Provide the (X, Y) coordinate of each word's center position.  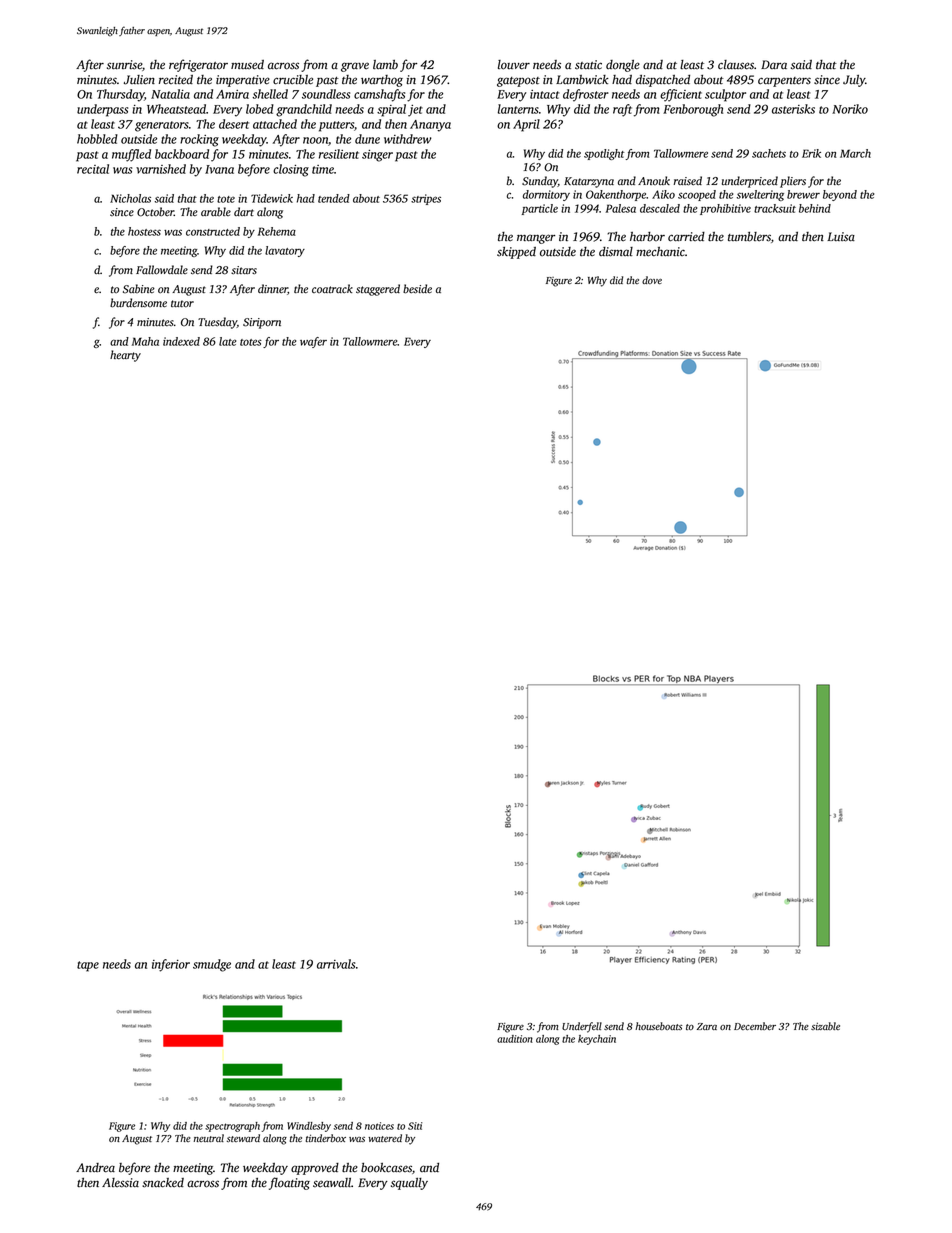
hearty (125, 356)
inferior (171, 965)
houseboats (658, 1026)
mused (247, 65)
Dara (774, 64)
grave (355, 67)
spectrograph (232, 1127)
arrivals (336, 964)
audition (515, 1039)
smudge (212, 965)
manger (536, 239)
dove (652, 280)
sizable (825, 1026)
